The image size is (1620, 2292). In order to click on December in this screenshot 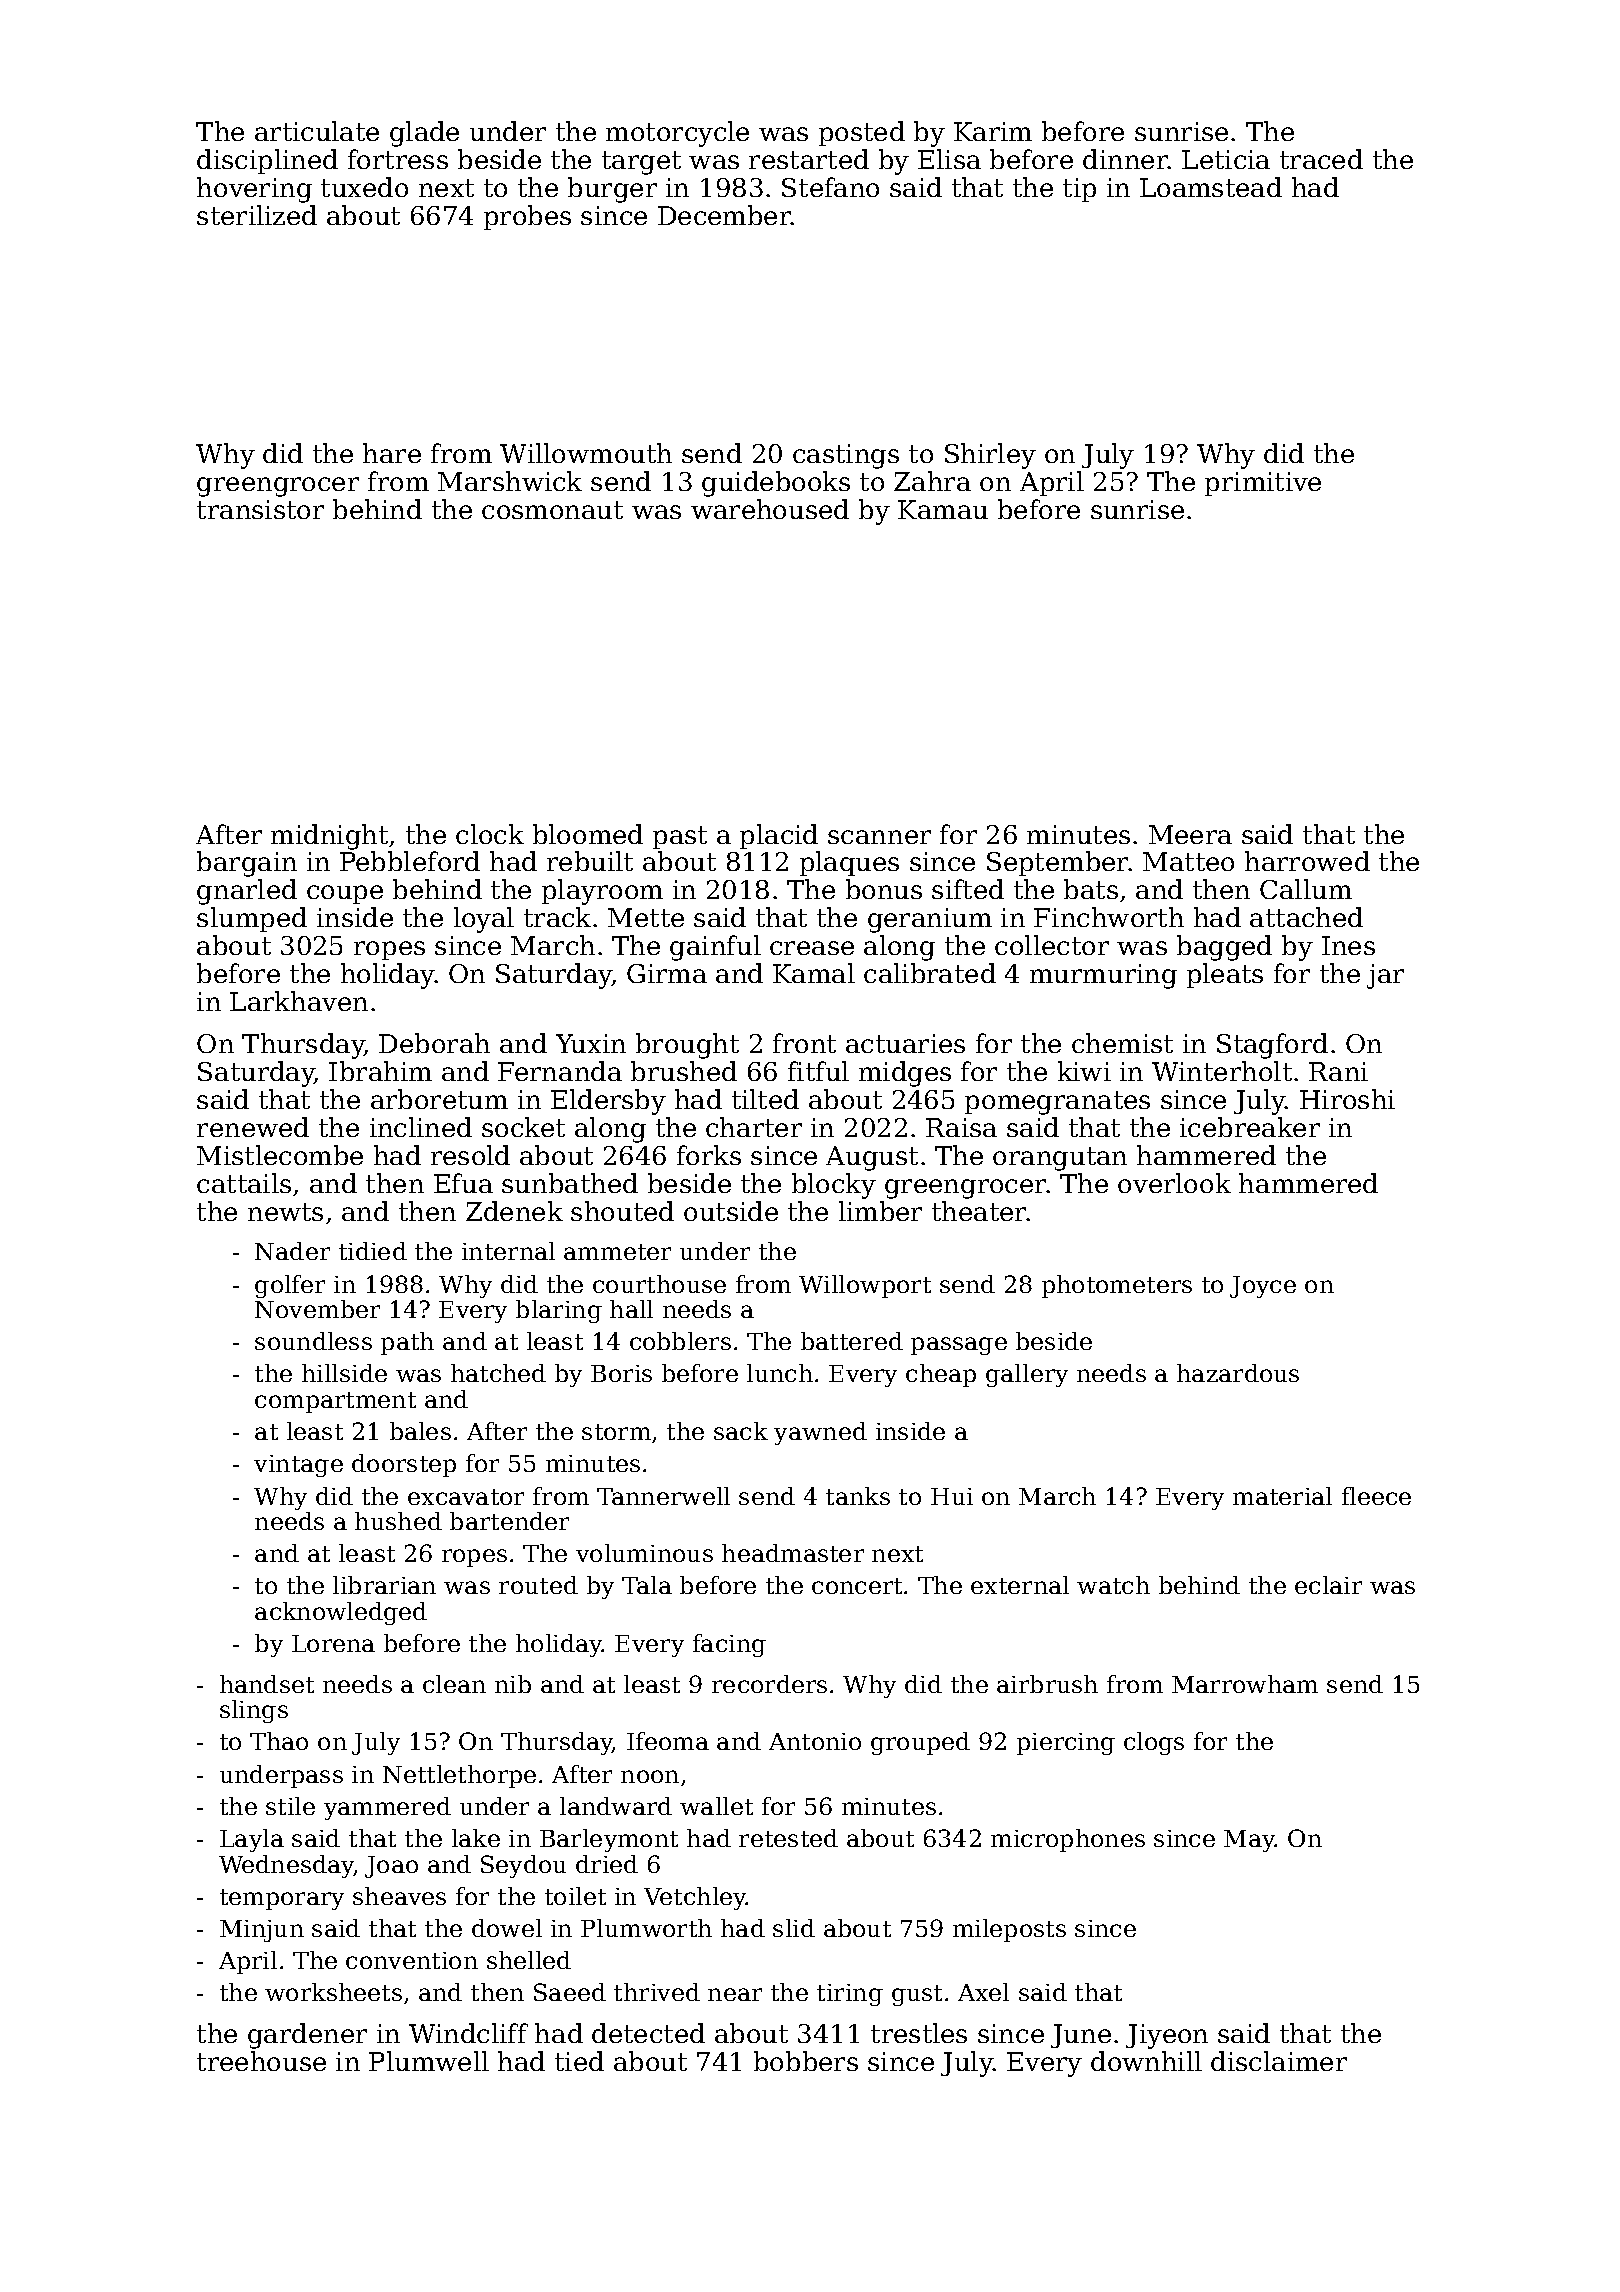, I will do `click(724, 215)`.
